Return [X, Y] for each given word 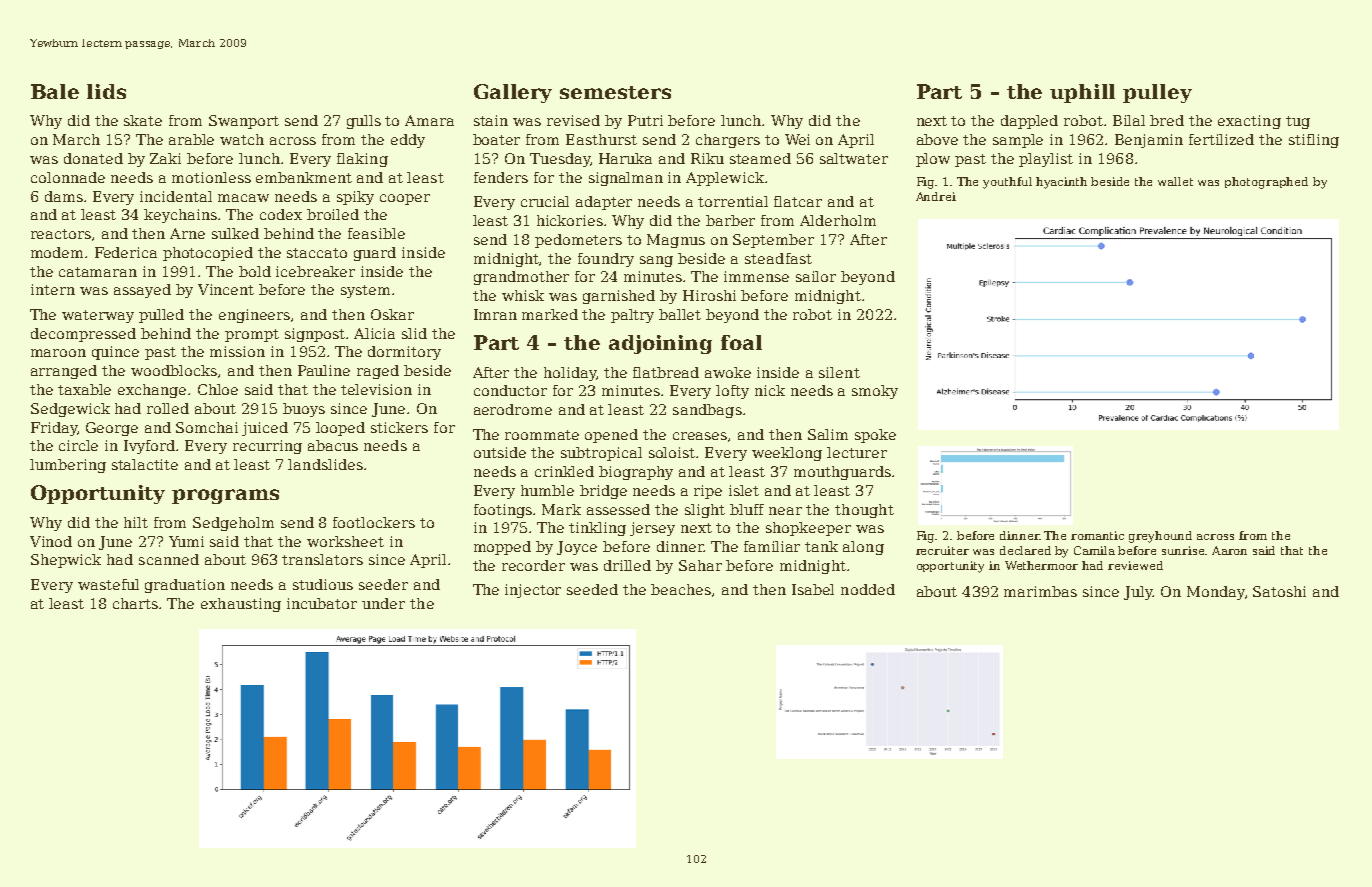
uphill [1082, 93]
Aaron [1229, 550]
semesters [615, 92]
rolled [168, 408]
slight [705, 511]
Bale [55, 91]
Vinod [51, 541]
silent [839, 372]
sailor [816, 276]
